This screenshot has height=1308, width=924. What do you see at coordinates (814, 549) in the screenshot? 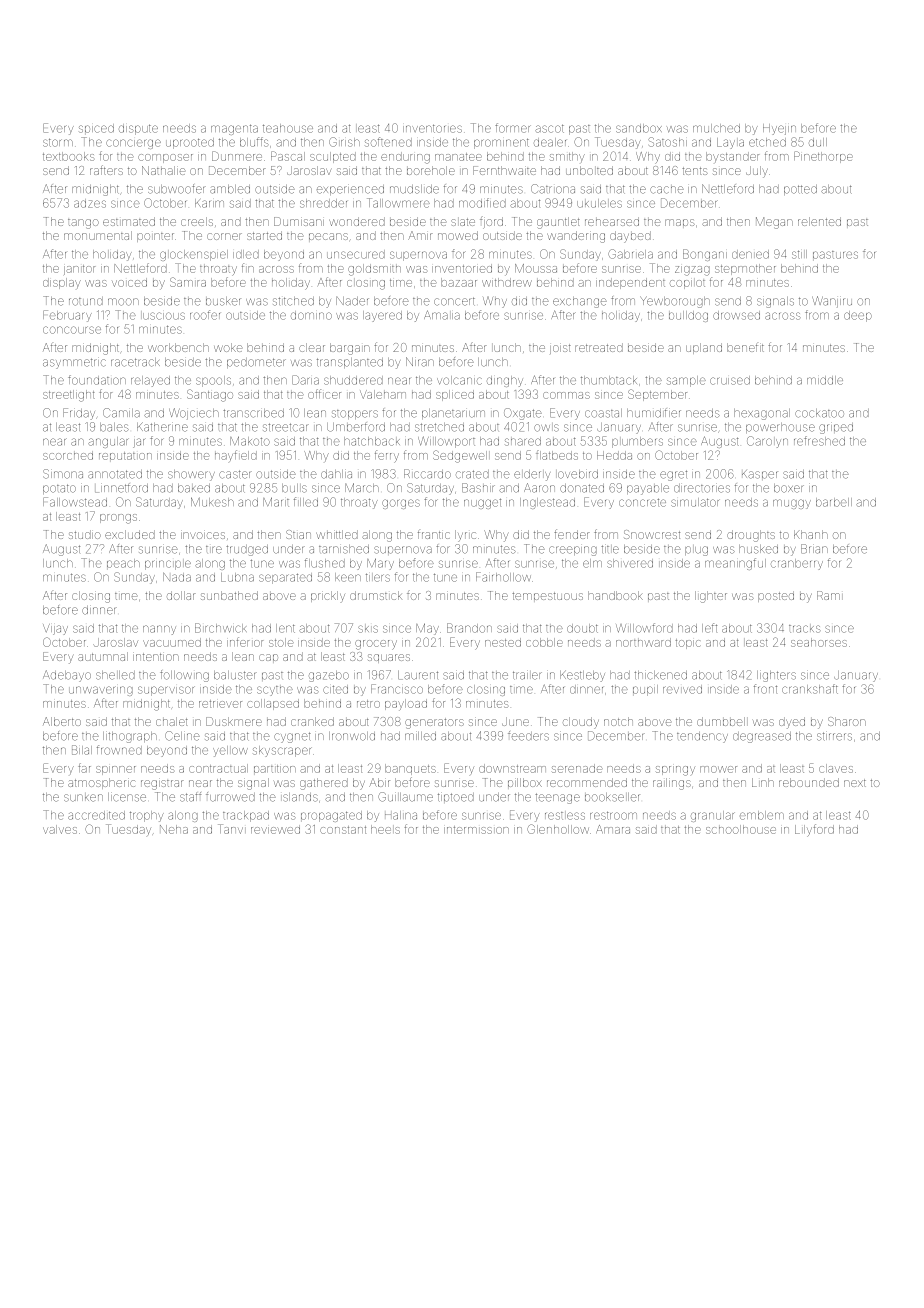
I see `Brian` at bounding box center [814, 549].
